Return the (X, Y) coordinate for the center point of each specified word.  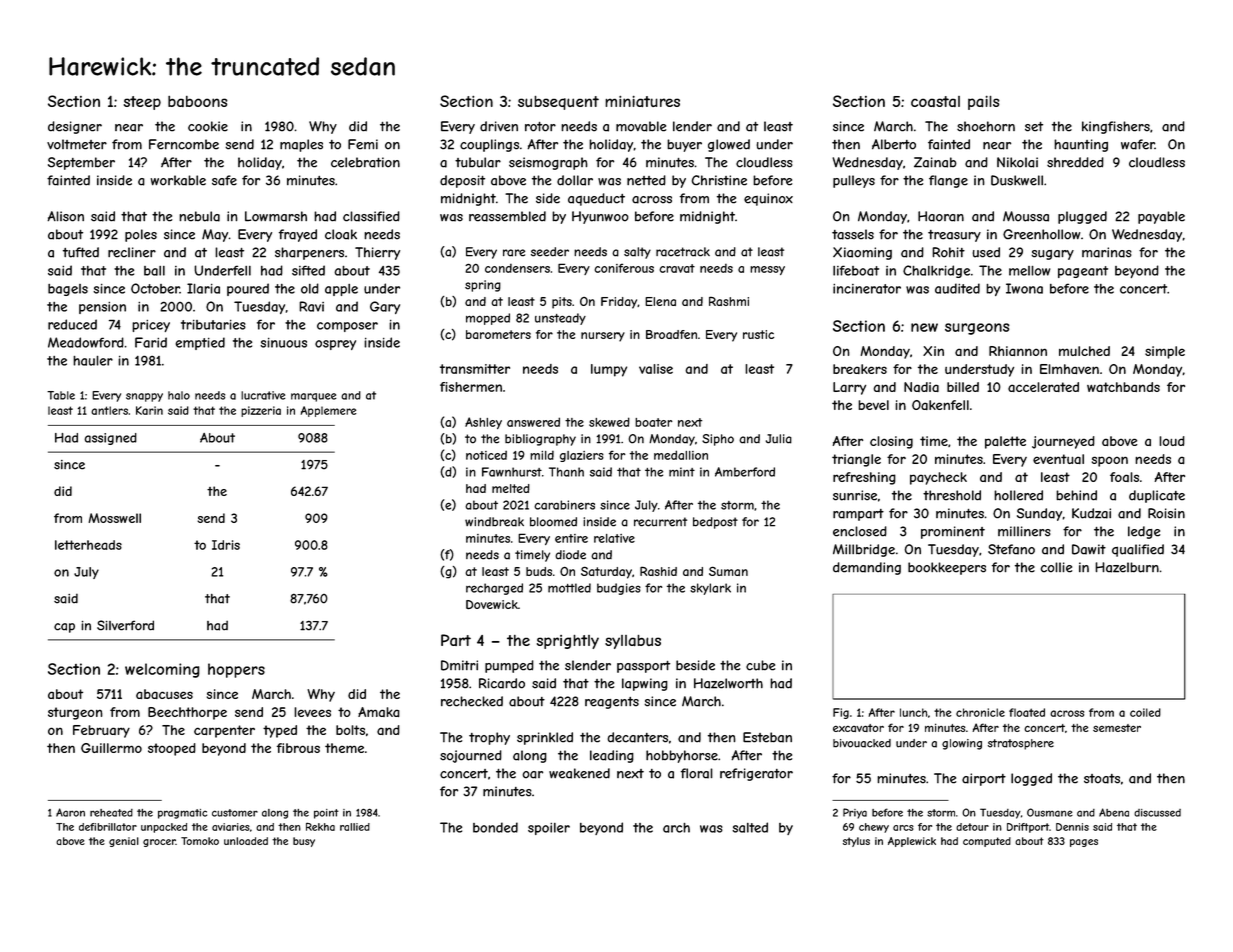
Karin (149, 410)
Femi (363, 144)
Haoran (941, 216)
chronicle (980, 712)
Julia (779, 439)
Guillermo (111, 748)
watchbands (1123, 387)
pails (983, 103)
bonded (495, 827)
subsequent (558, 103)
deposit (462, 181)
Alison (65, 216)
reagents (612, 703)
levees (312, 712)
